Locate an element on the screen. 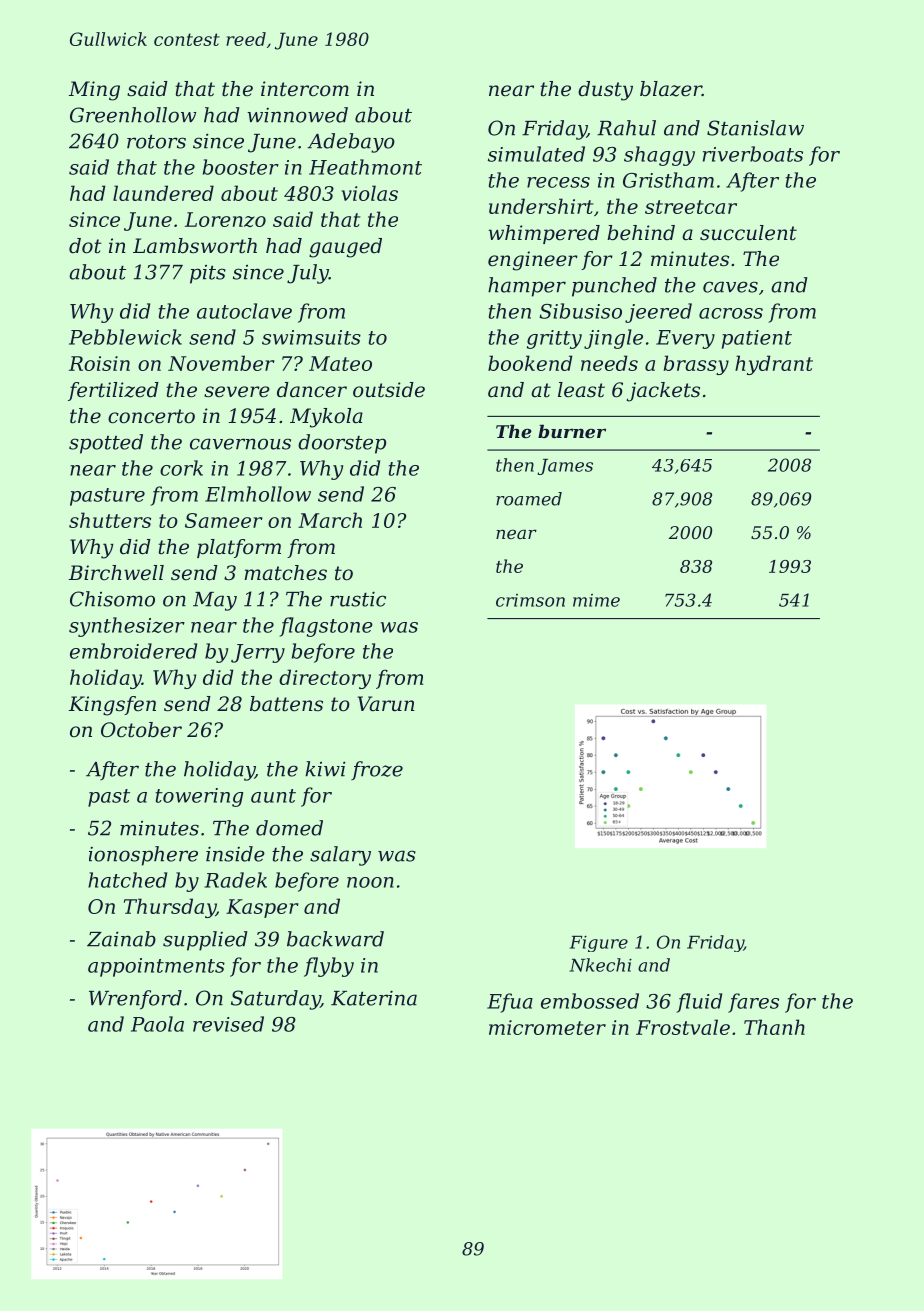 This screenshot has width=924, height=1311. Ming is located at coordinates (94, 91).
